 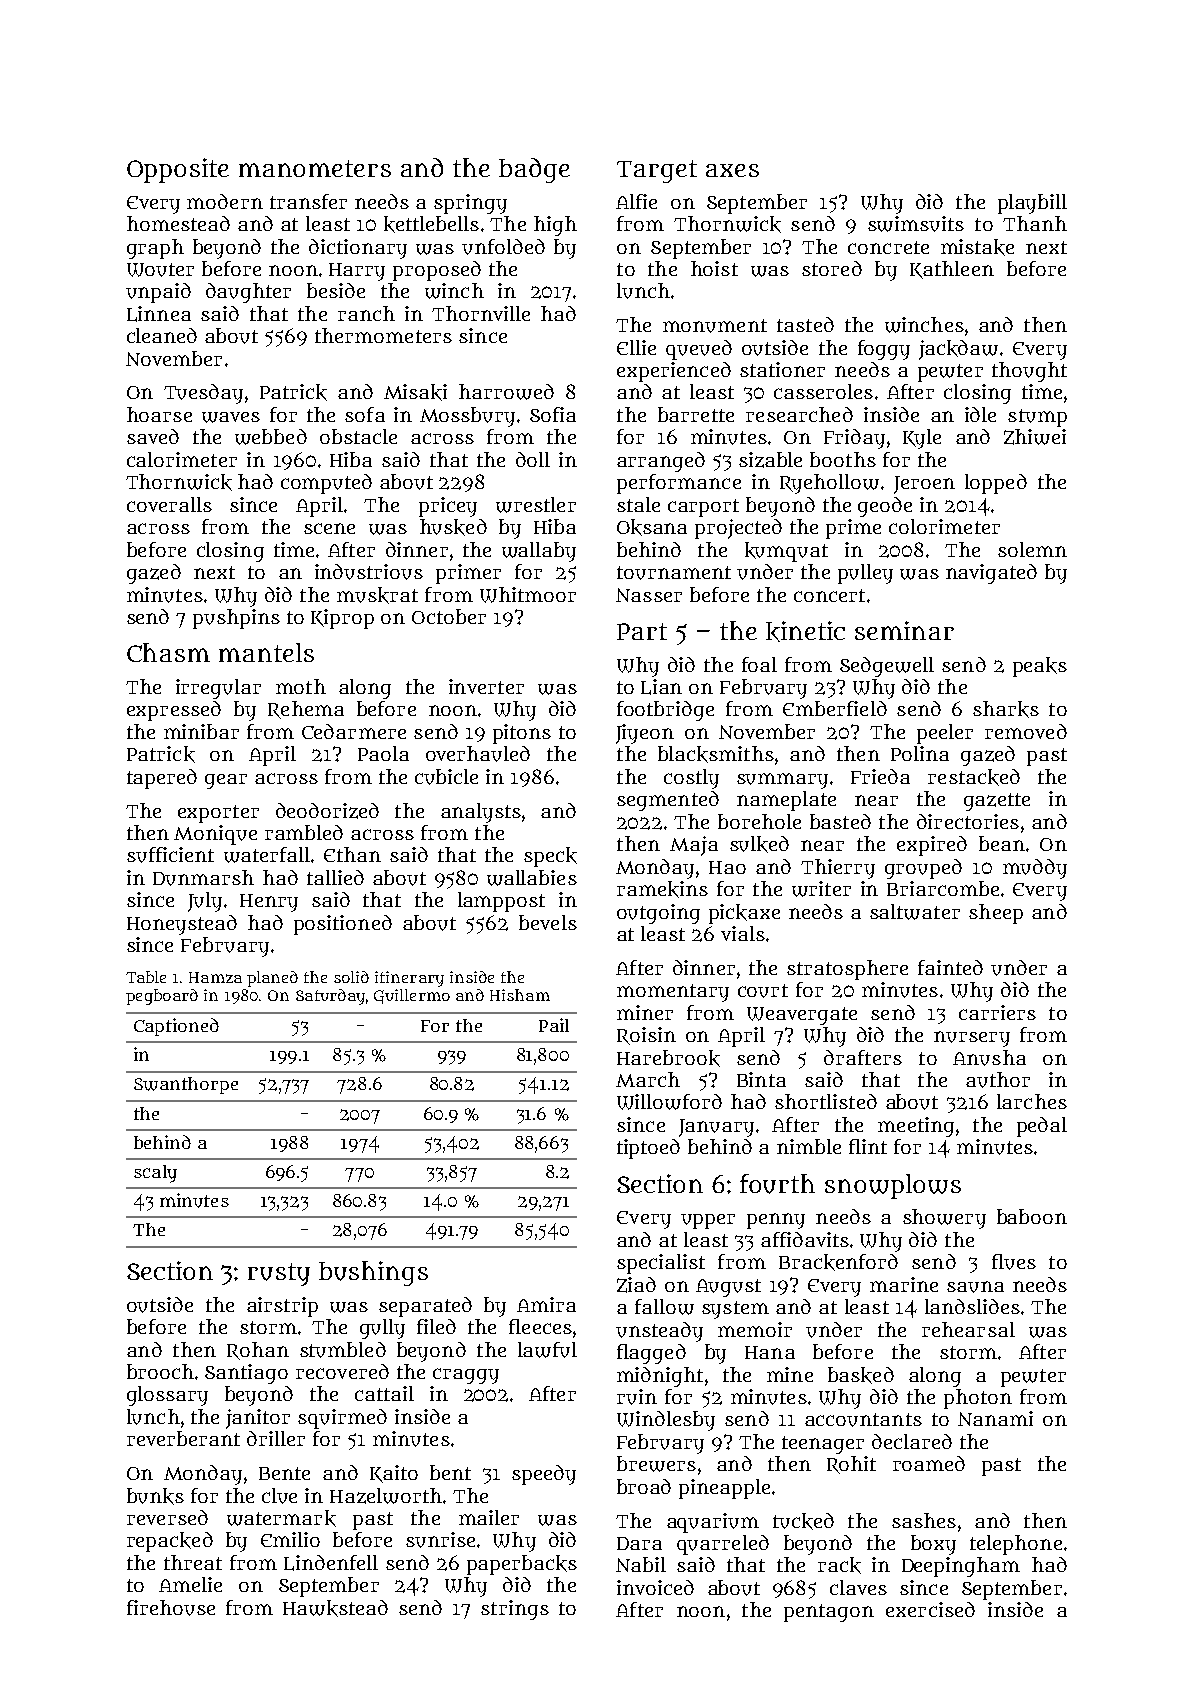 I want to click on badge, so click(x=534, y=170).
